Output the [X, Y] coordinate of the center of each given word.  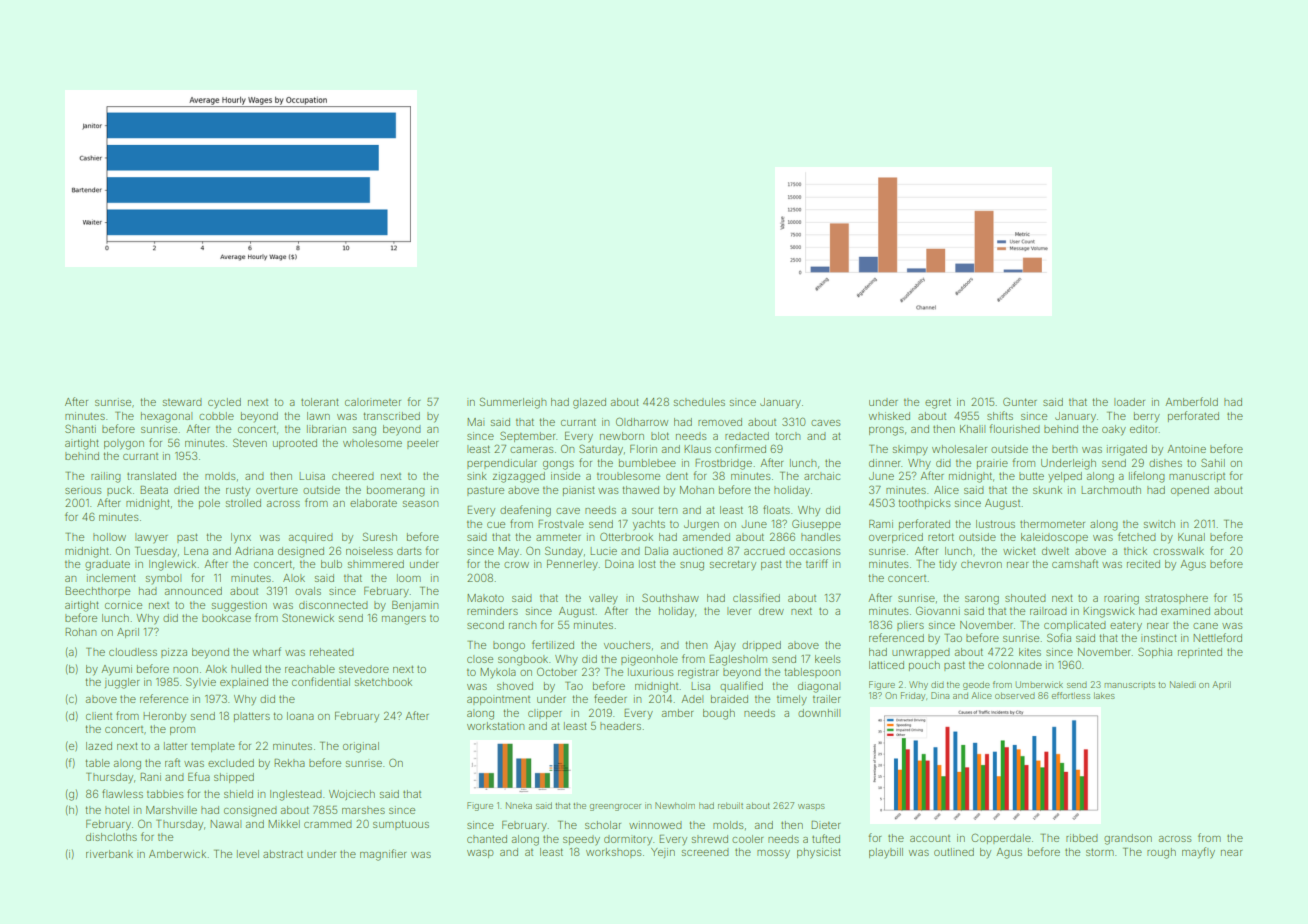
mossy [773, 854]
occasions [814, 551]
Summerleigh [513, 403]
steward [182, 402]
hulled [246, 669]
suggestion [239, 606]
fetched [1137, 536]
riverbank [109, 854]
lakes [1104, 695]
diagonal [819, 687]
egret [938, 403]
